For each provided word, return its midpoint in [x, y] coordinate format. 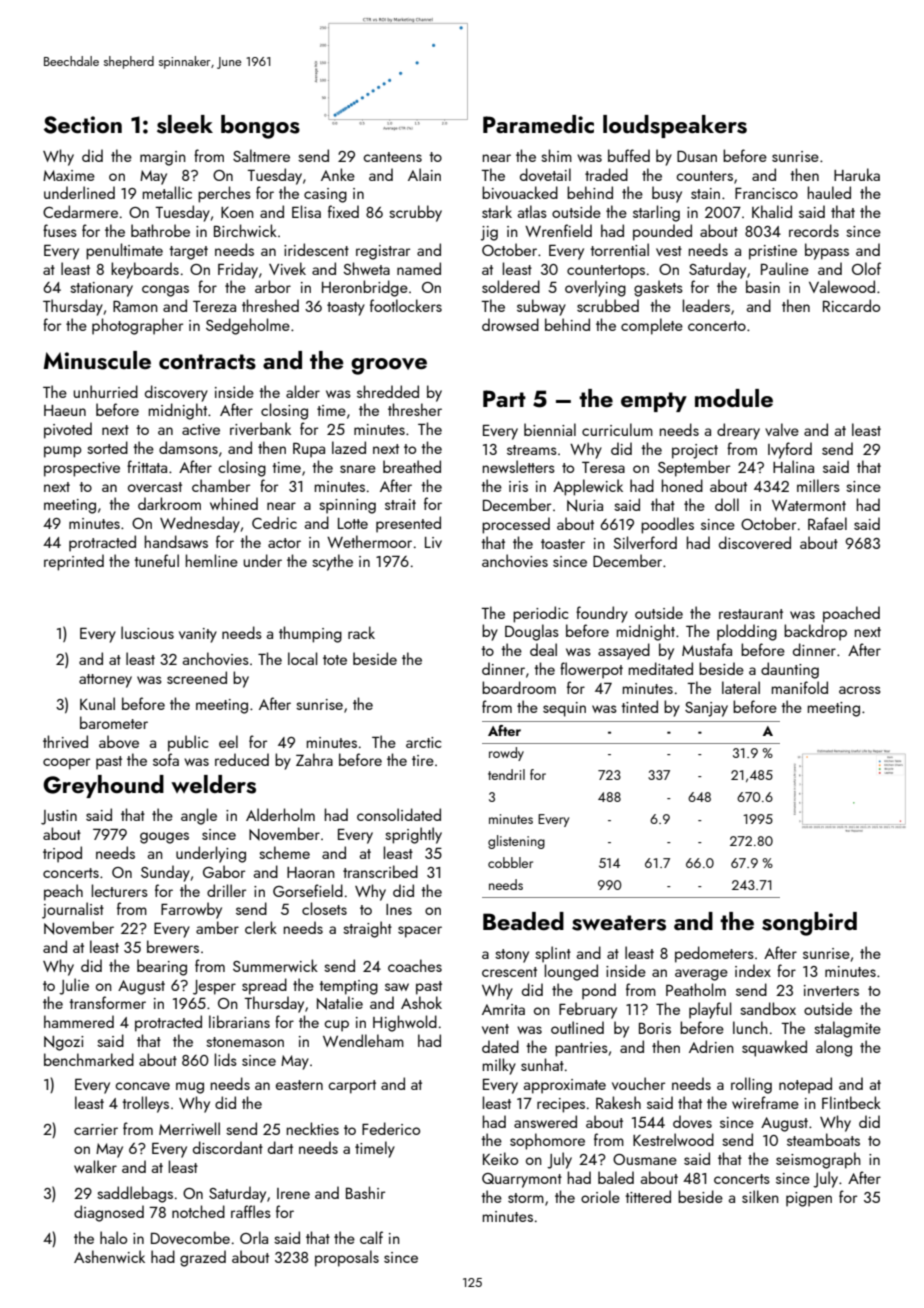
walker [95, 1166]
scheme [284, 852]
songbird [809, 924]
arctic [423, 742]
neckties [313, 1128]
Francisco [766, 193]
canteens [392, 157]
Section [83, 125]
